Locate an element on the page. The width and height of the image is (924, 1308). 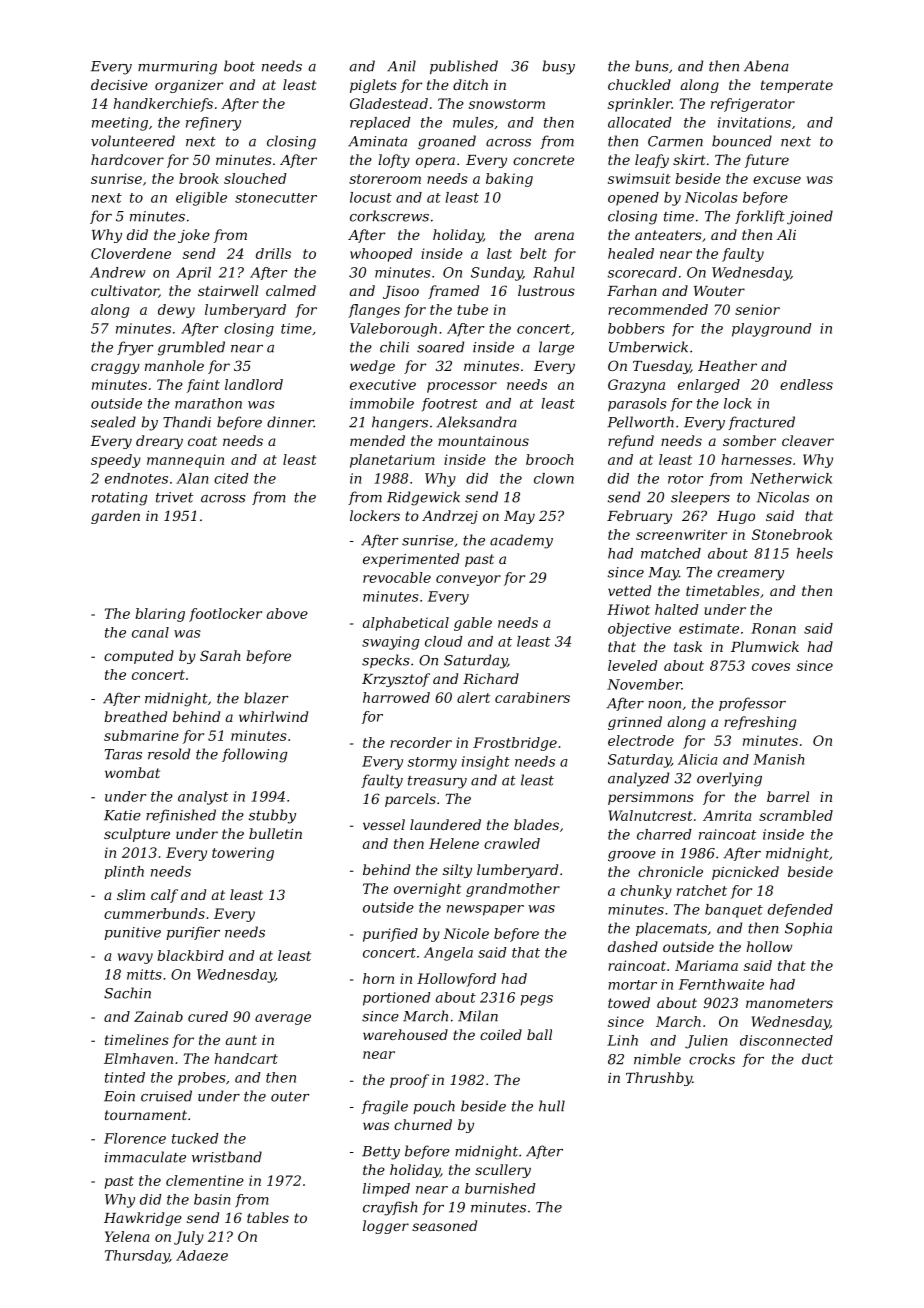
Hugo is located at coordinates (736, 517).
